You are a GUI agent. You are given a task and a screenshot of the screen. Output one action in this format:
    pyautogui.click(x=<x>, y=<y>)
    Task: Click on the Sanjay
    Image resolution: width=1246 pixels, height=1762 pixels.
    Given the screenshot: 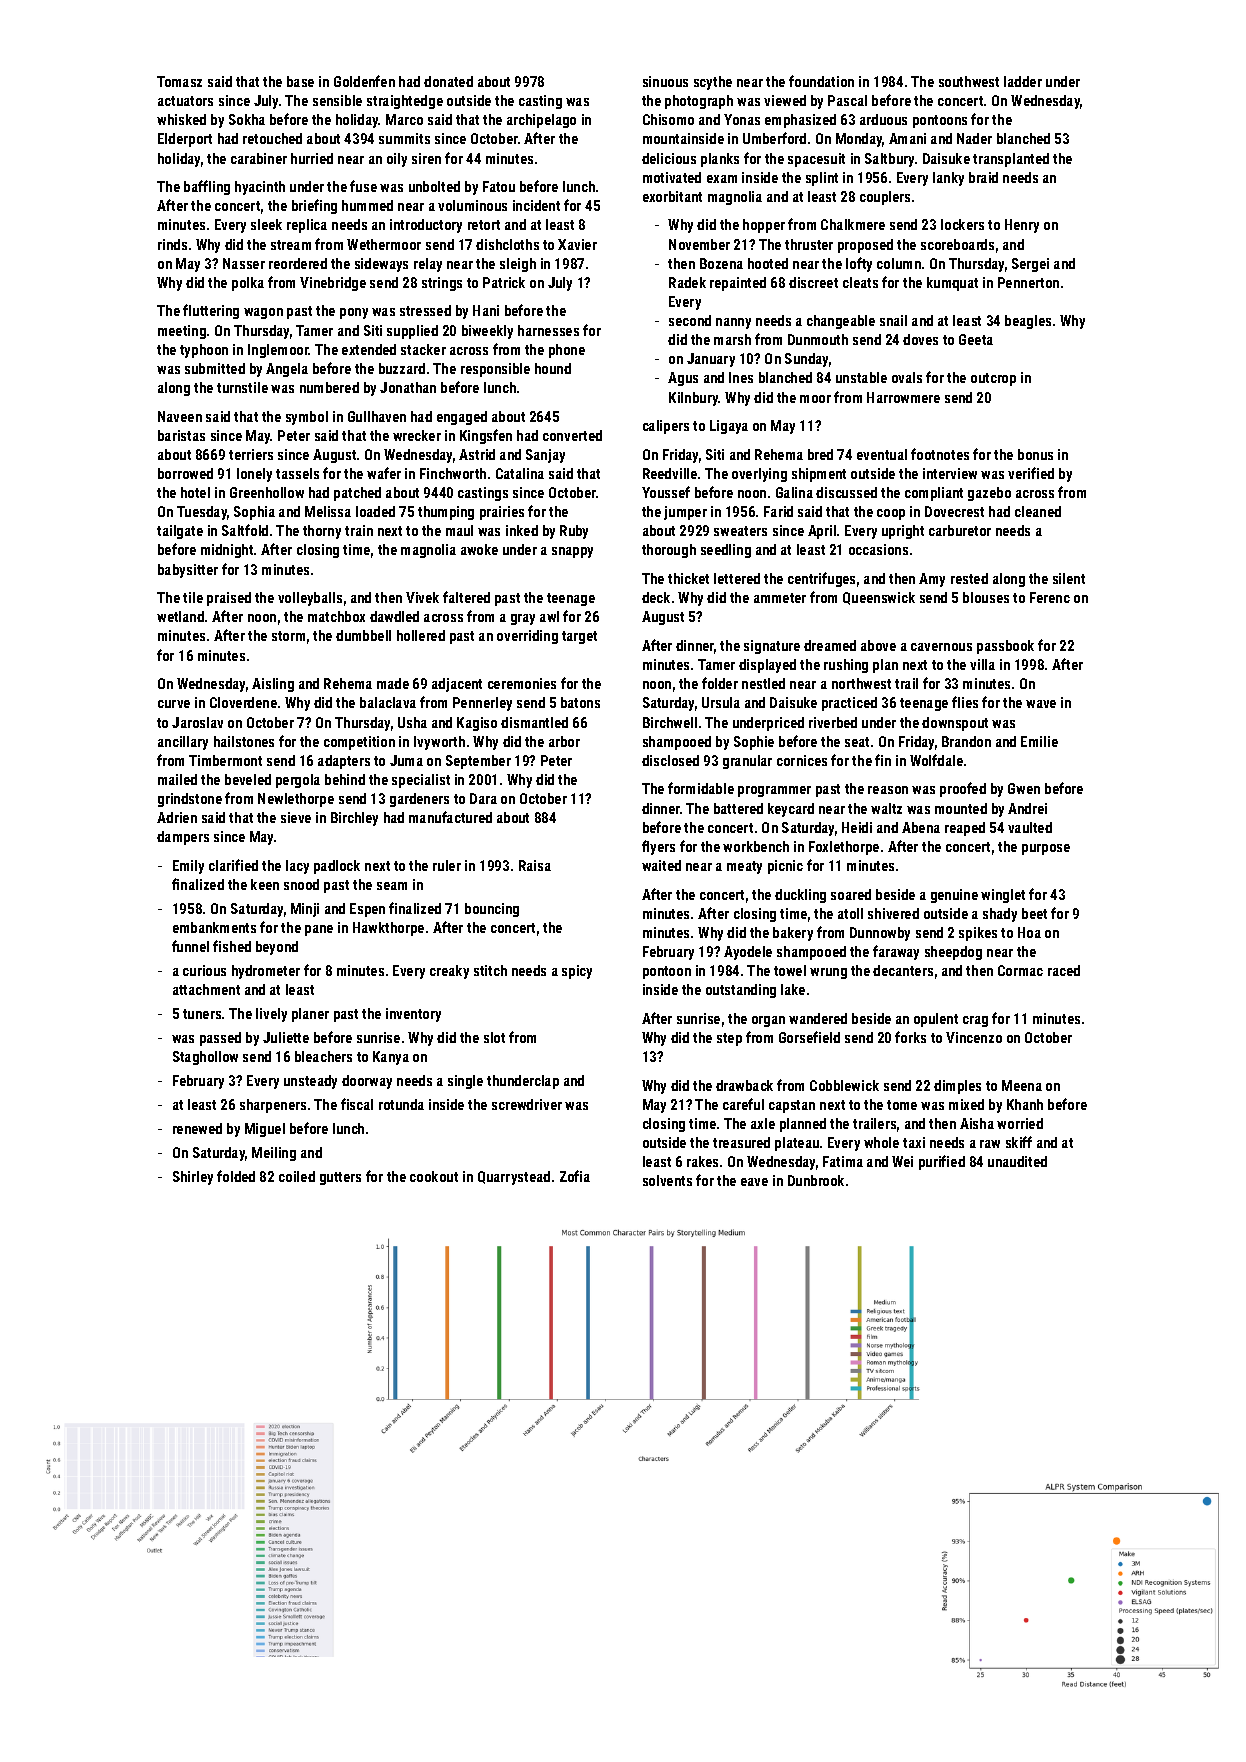 What is the action you would take?
    pyautogui.click(x=545, y=456)
